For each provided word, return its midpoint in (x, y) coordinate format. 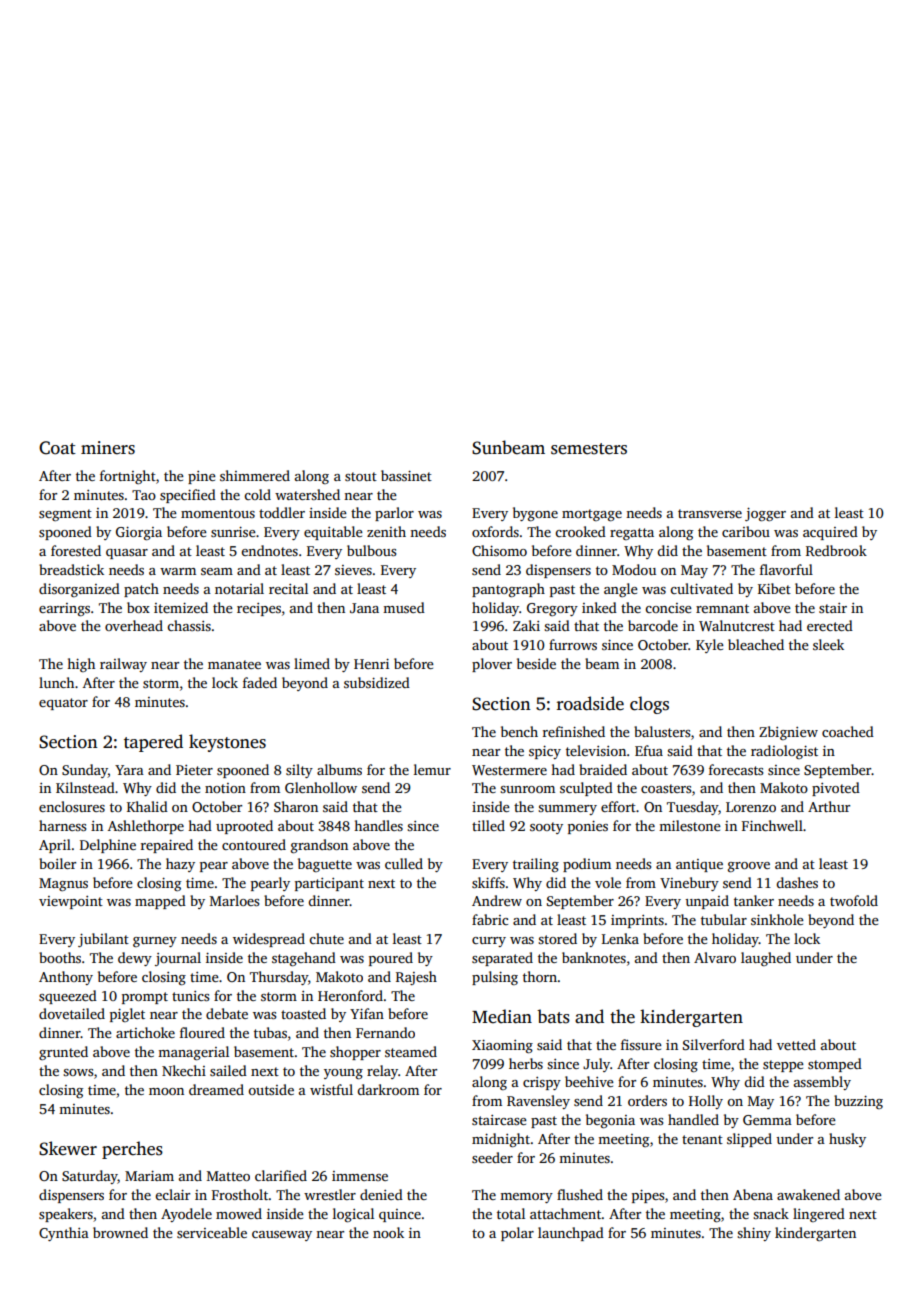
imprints (637, 921)
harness (62, 825)
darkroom (388, 1089)
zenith (386, 531)
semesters (589, 449)
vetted (796, 1044)
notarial (239, 588)
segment (65, 515)
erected (830, 625)
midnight (501, 1140)
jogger (765, 515)
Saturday (90, 1177)
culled (404, 863)
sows (78, 1072)
